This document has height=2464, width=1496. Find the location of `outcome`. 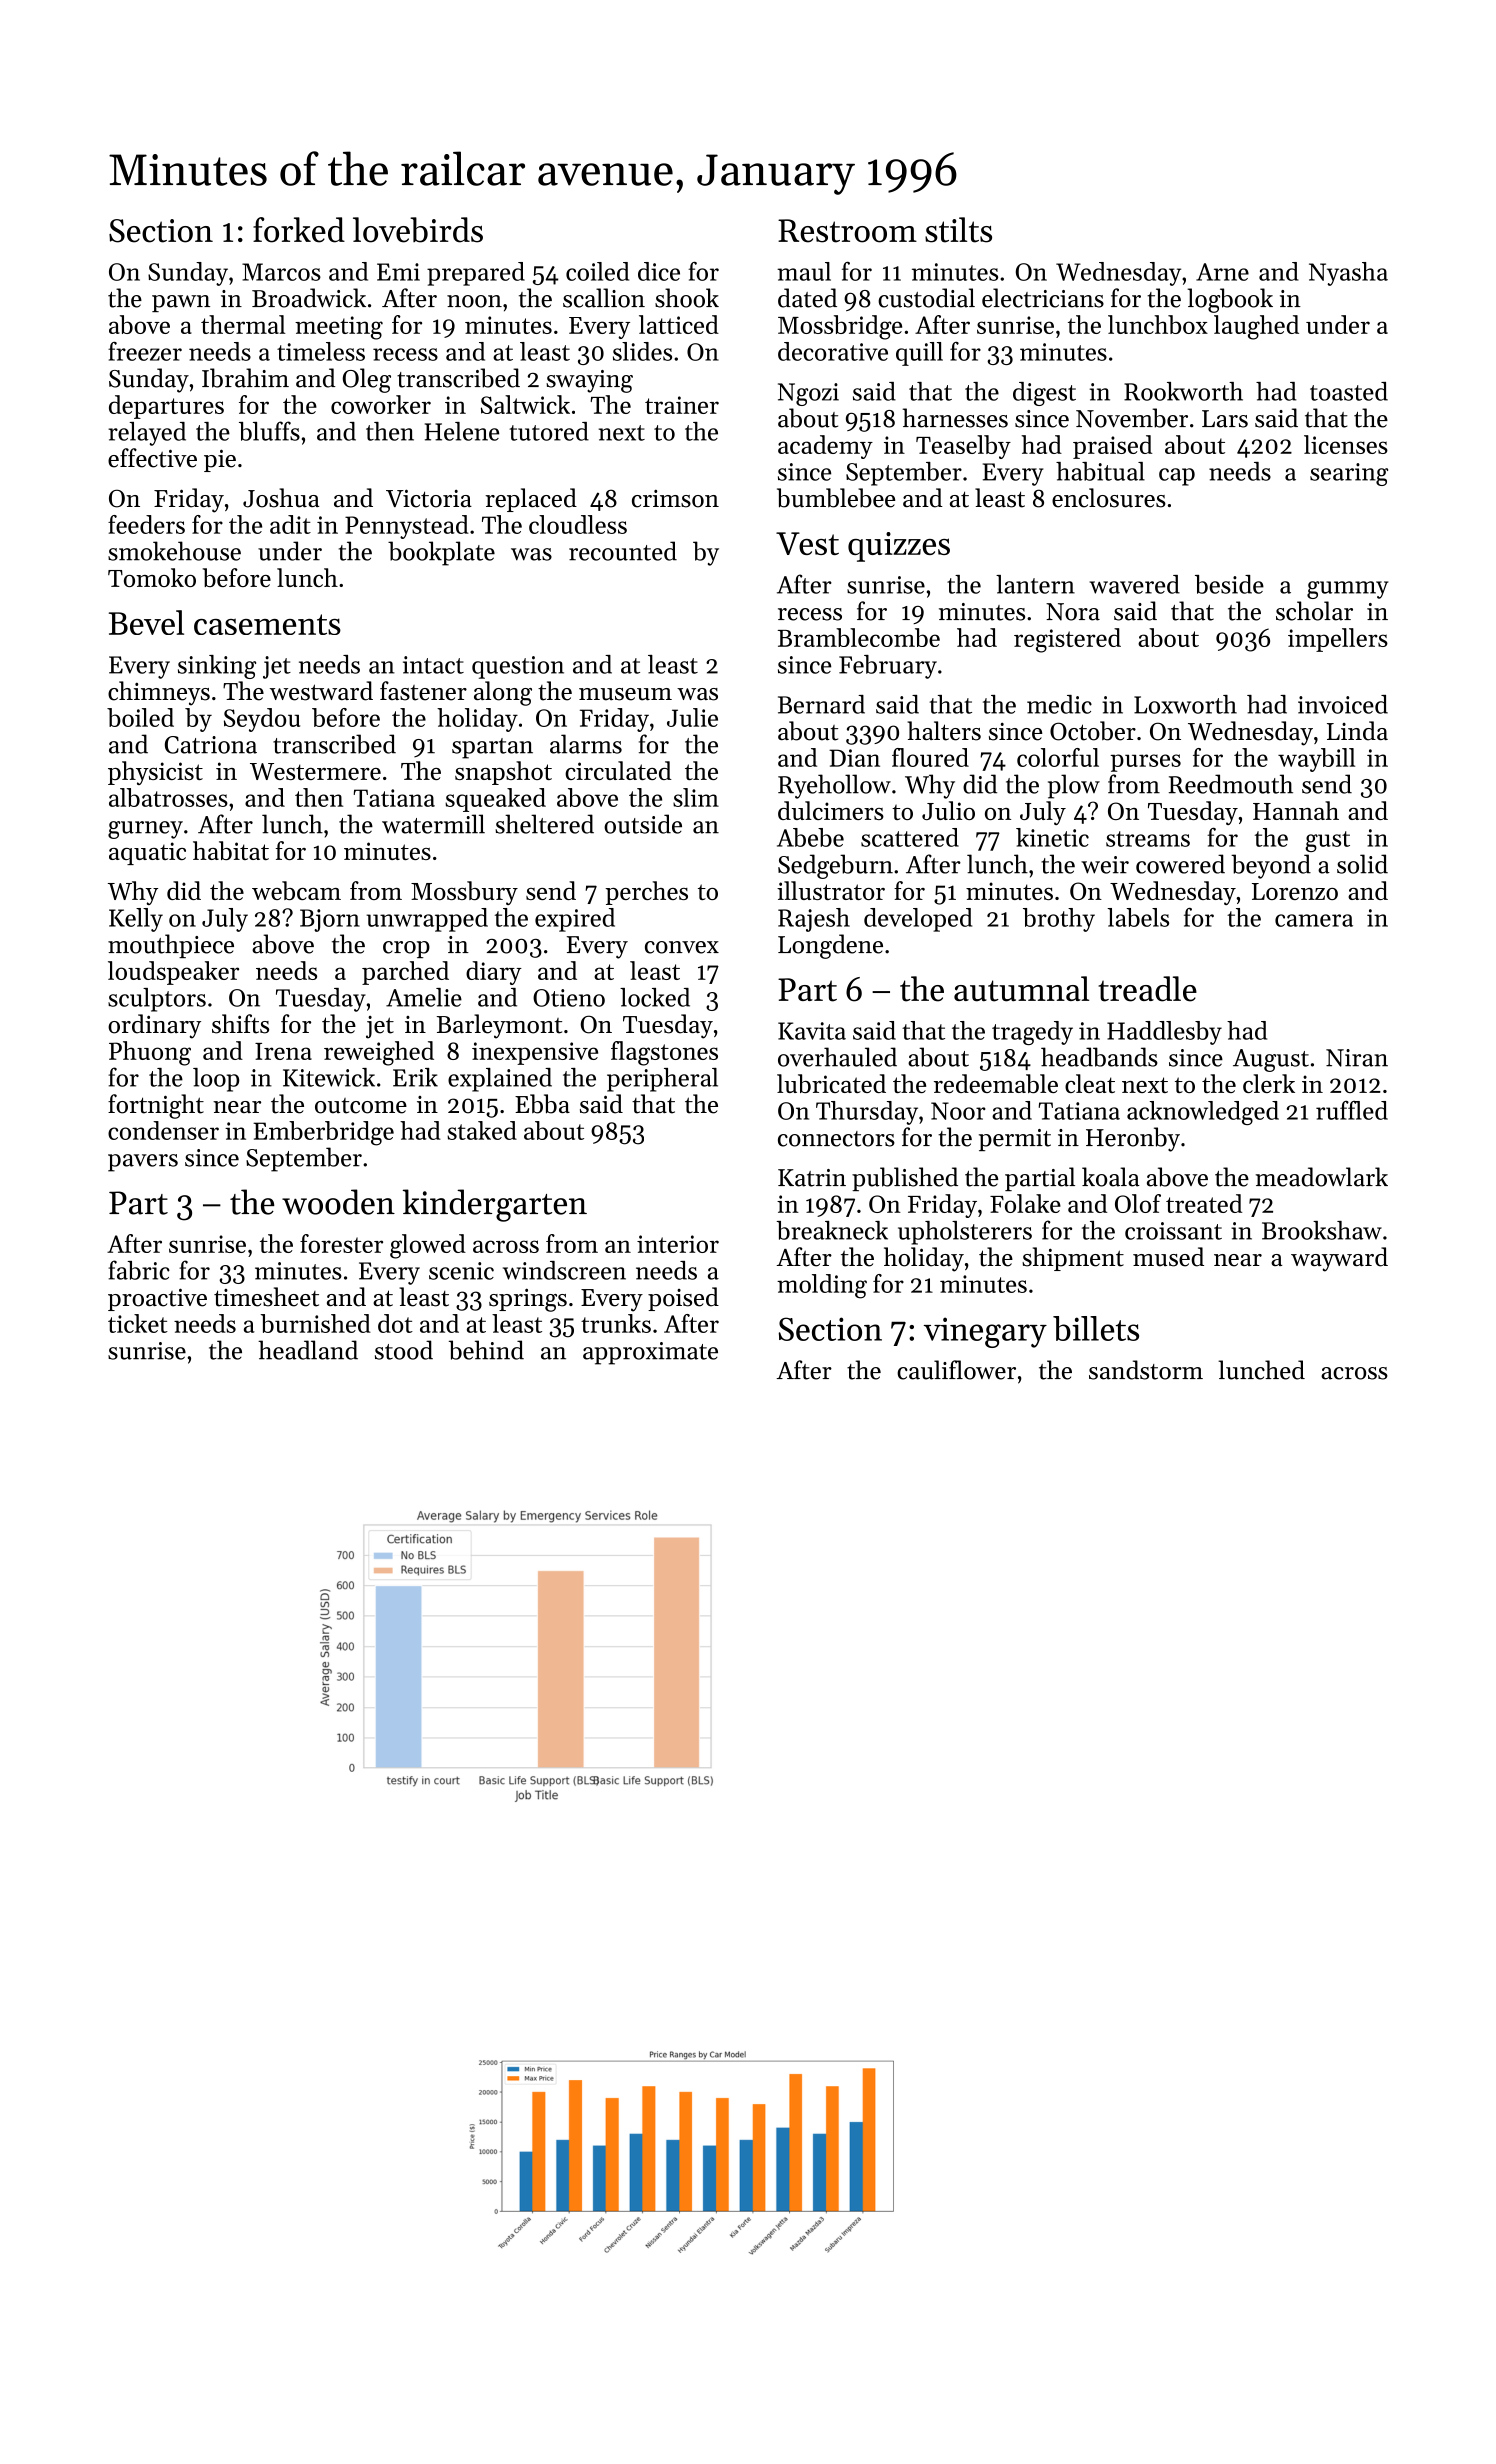

outcome is located at coordinates (361, 1106).
